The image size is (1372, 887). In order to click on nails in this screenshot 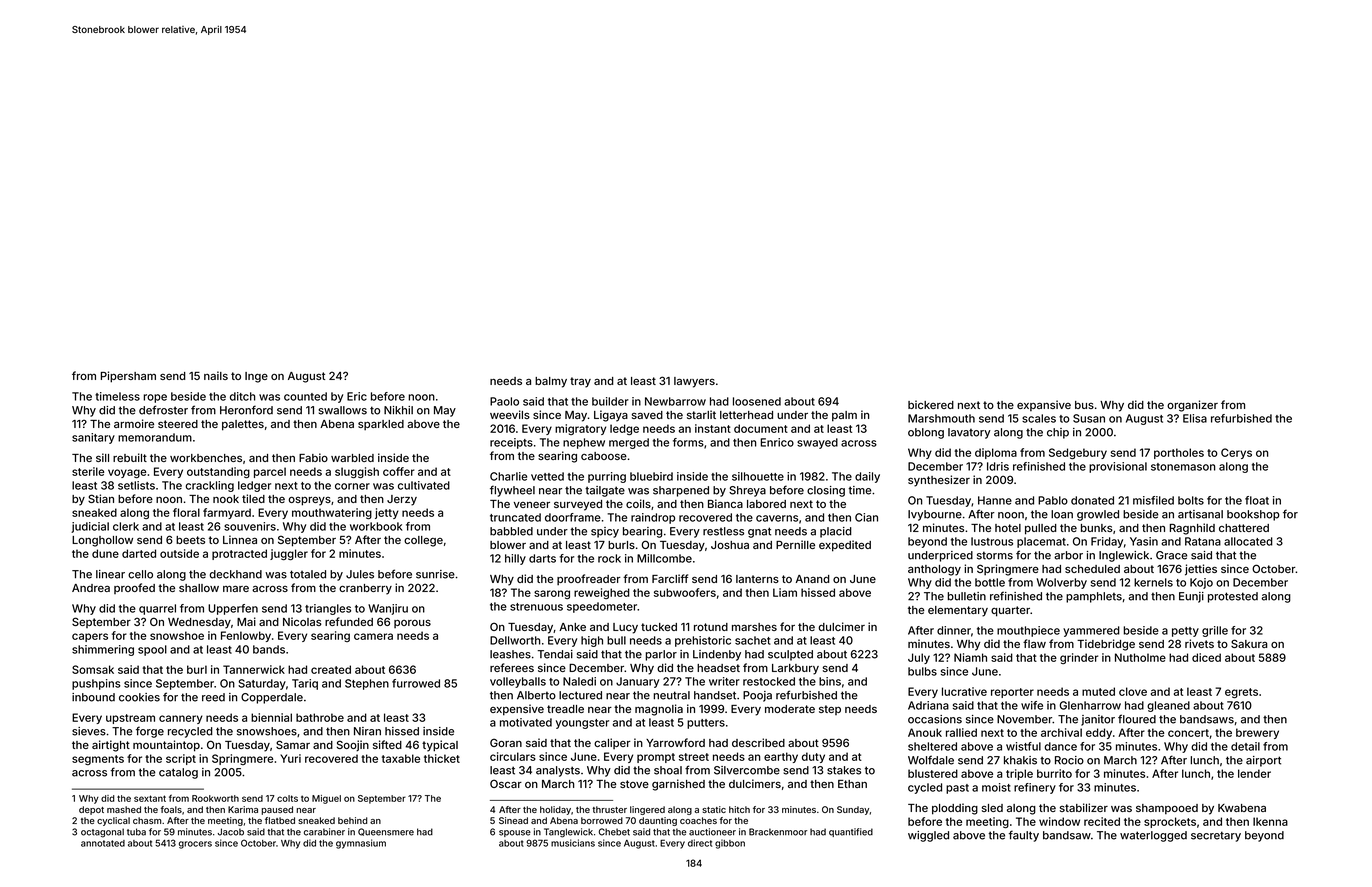, I will do `click(216, 375)`.
